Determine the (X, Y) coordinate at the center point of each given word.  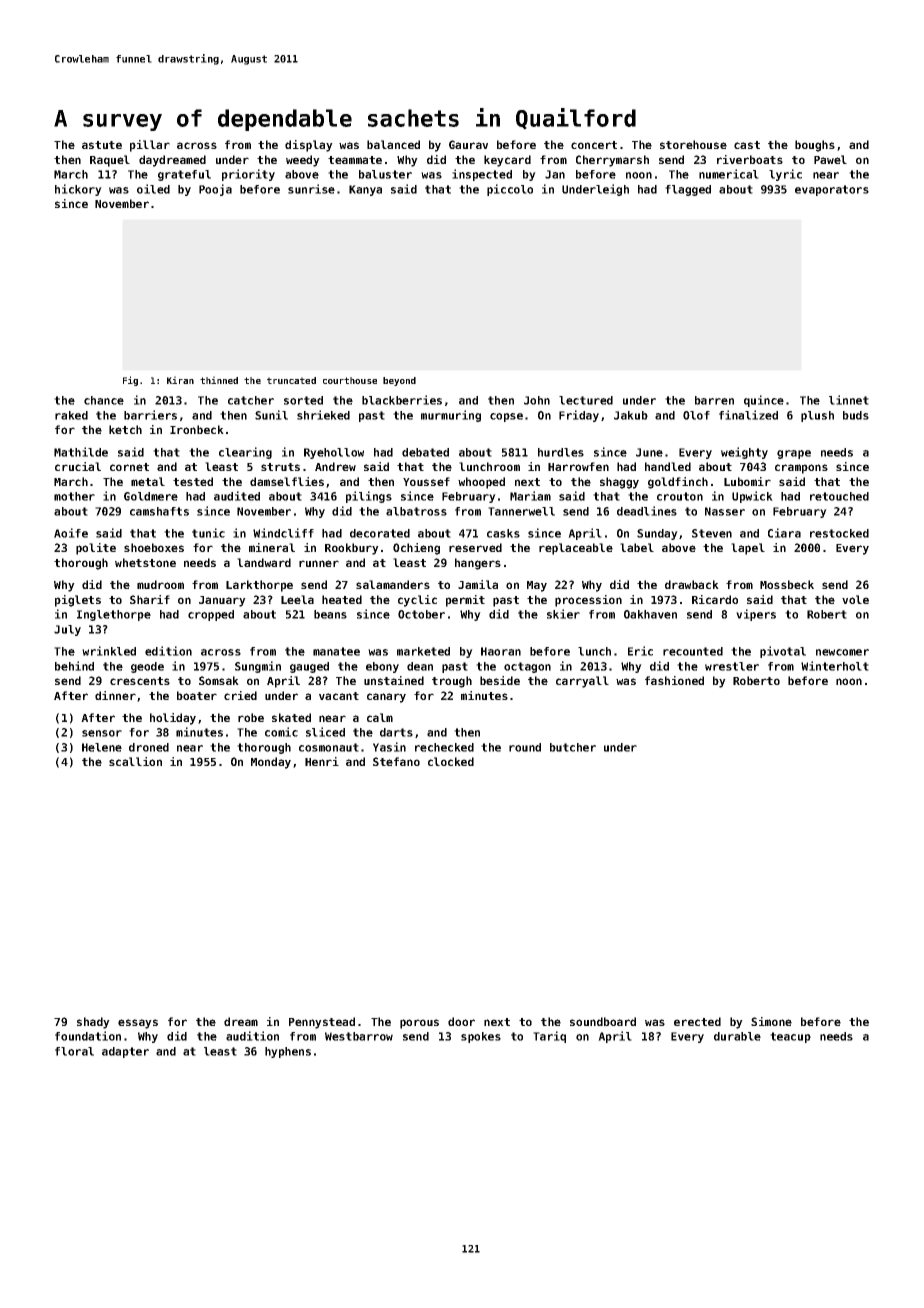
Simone (771, 1021)
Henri (322, 761)
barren (714, 400)
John (537, 400)
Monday (271, 763)
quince (764, 401)
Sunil (271, 415)
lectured (586, 400)
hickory (78, 190)
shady (93, 1023)
